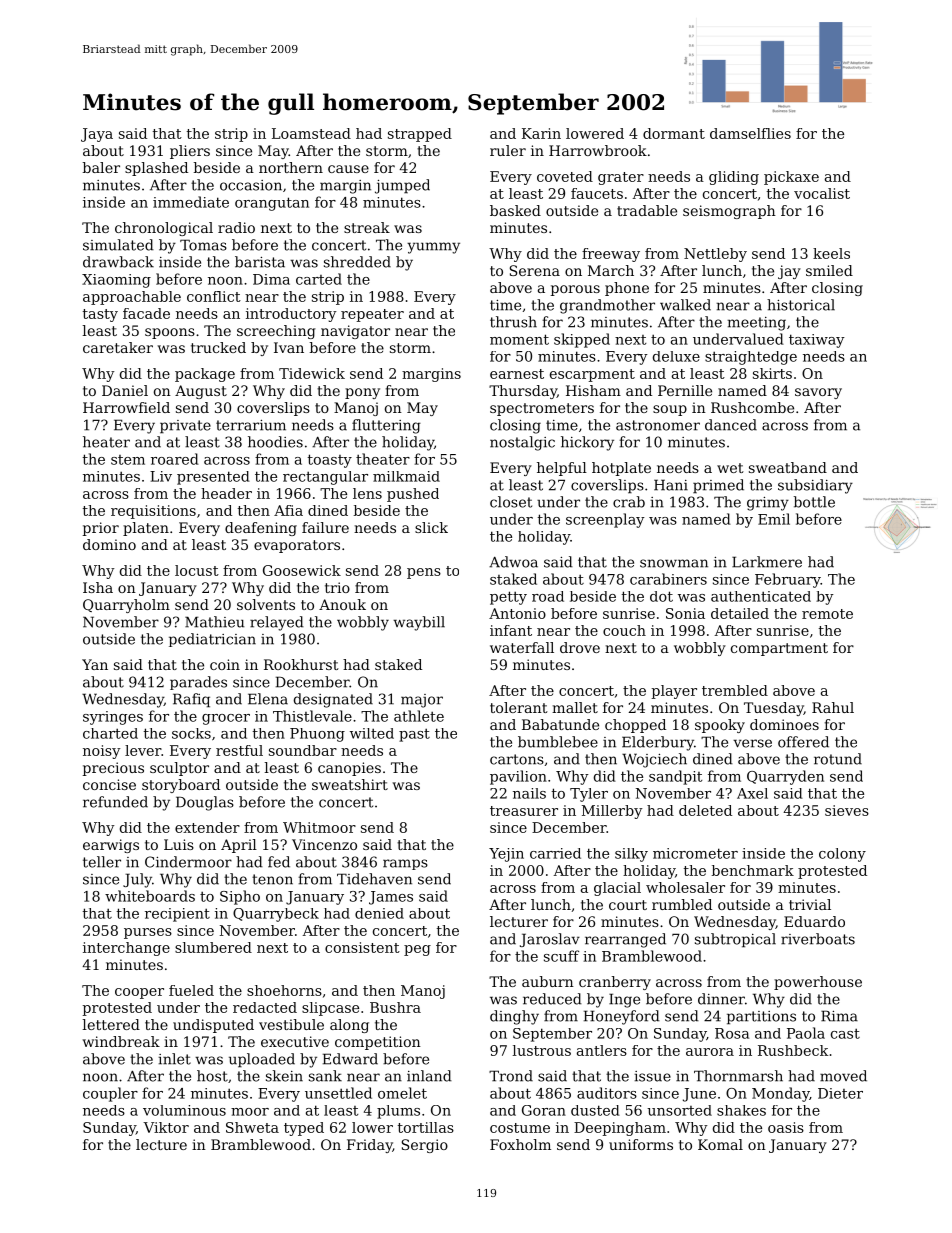 The width and height of the screenshot is (952, 1233). What do you see at coordinates (833, 707) in the screenshot?
I see `Rahul` at bounding box center [833, 707].
